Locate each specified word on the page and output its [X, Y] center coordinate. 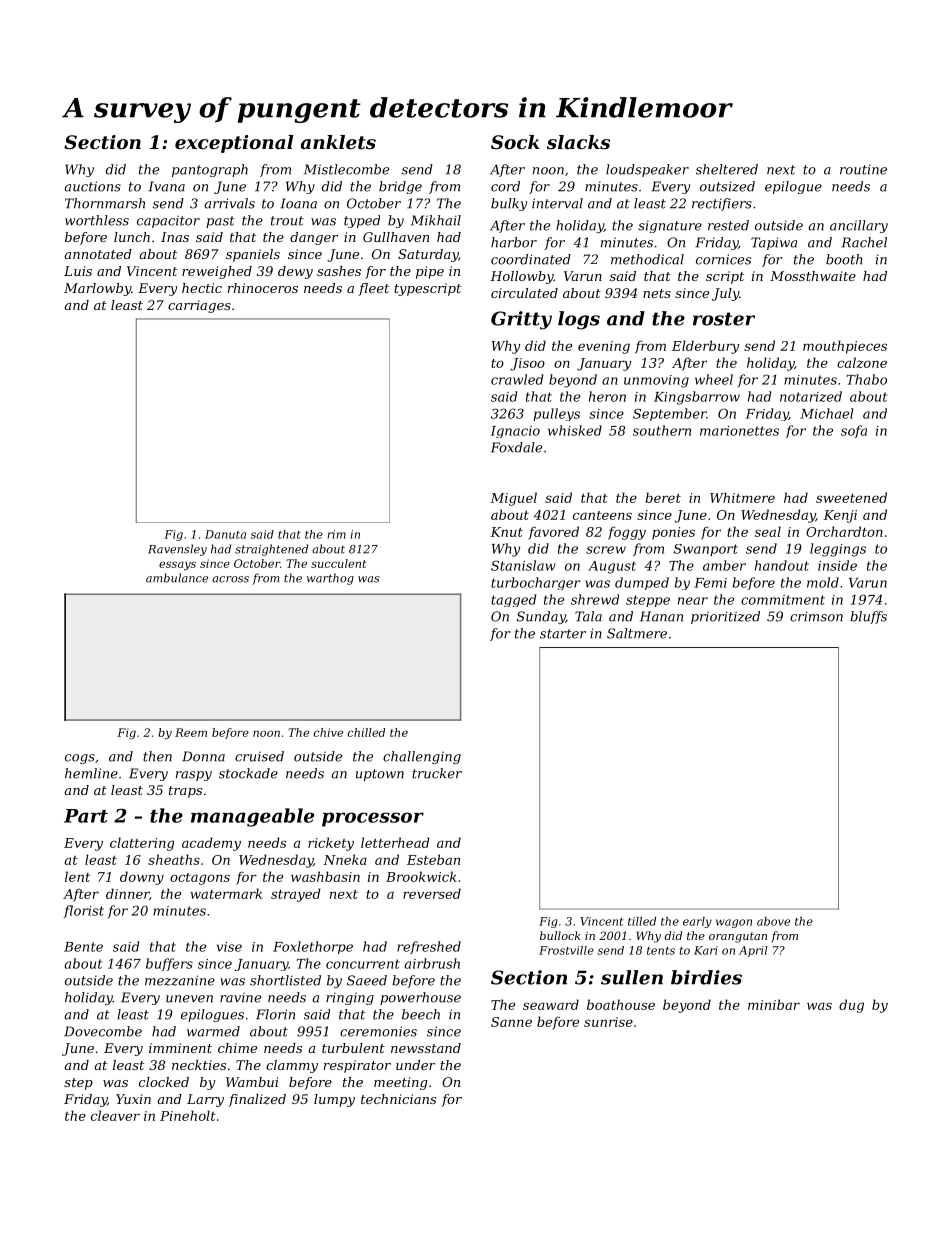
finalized [257, 1100]
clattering [142, 844]
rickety [331, 844]
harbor [514, 242]
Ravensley [177, 550]
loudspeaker [647, 170]
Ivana [166, 186]
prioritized [725, 617]
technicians [398, 1099]
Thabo [866, 379]
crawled [517, 379]
